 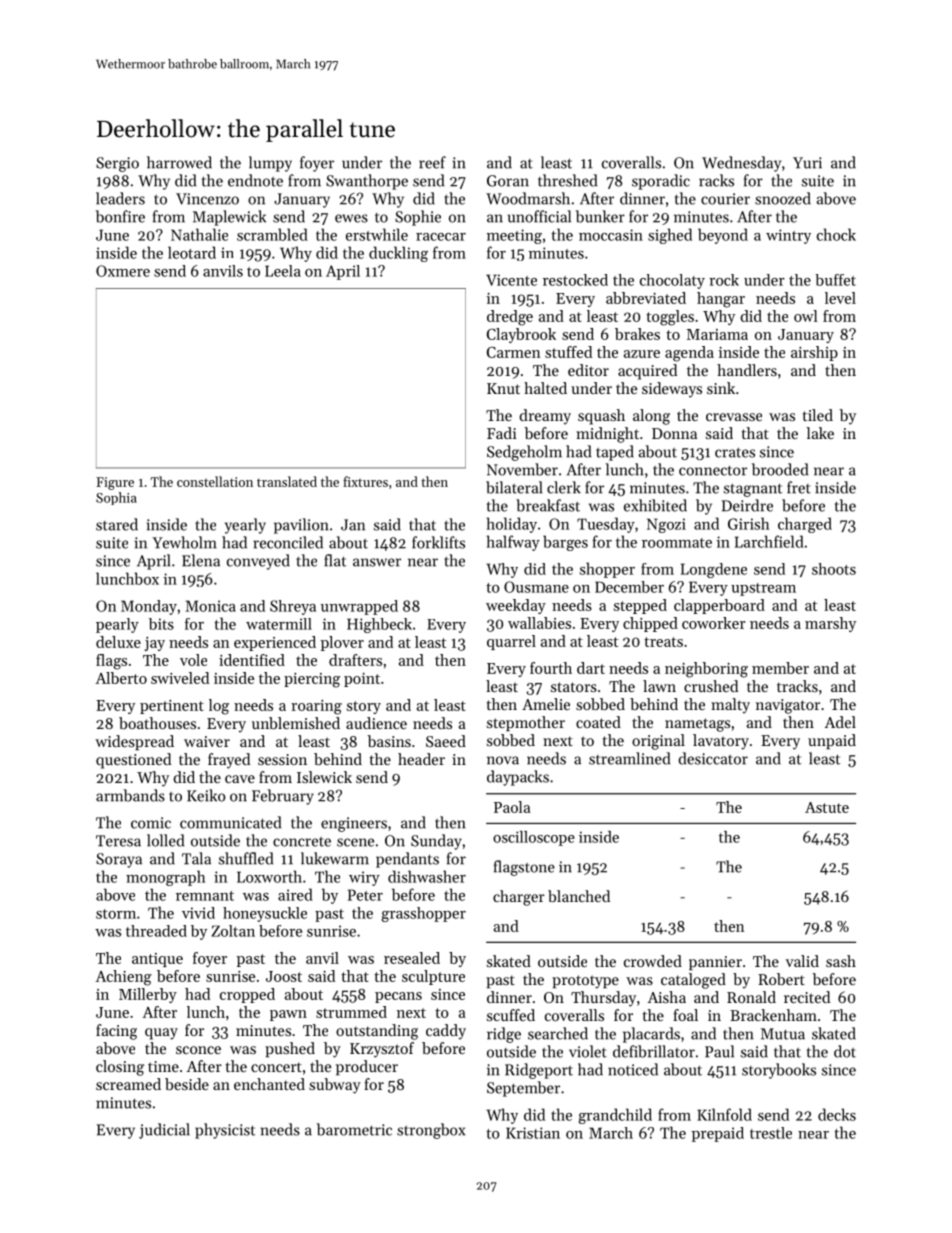 I want to click on Kristian, so click(x=533, y=1133).
